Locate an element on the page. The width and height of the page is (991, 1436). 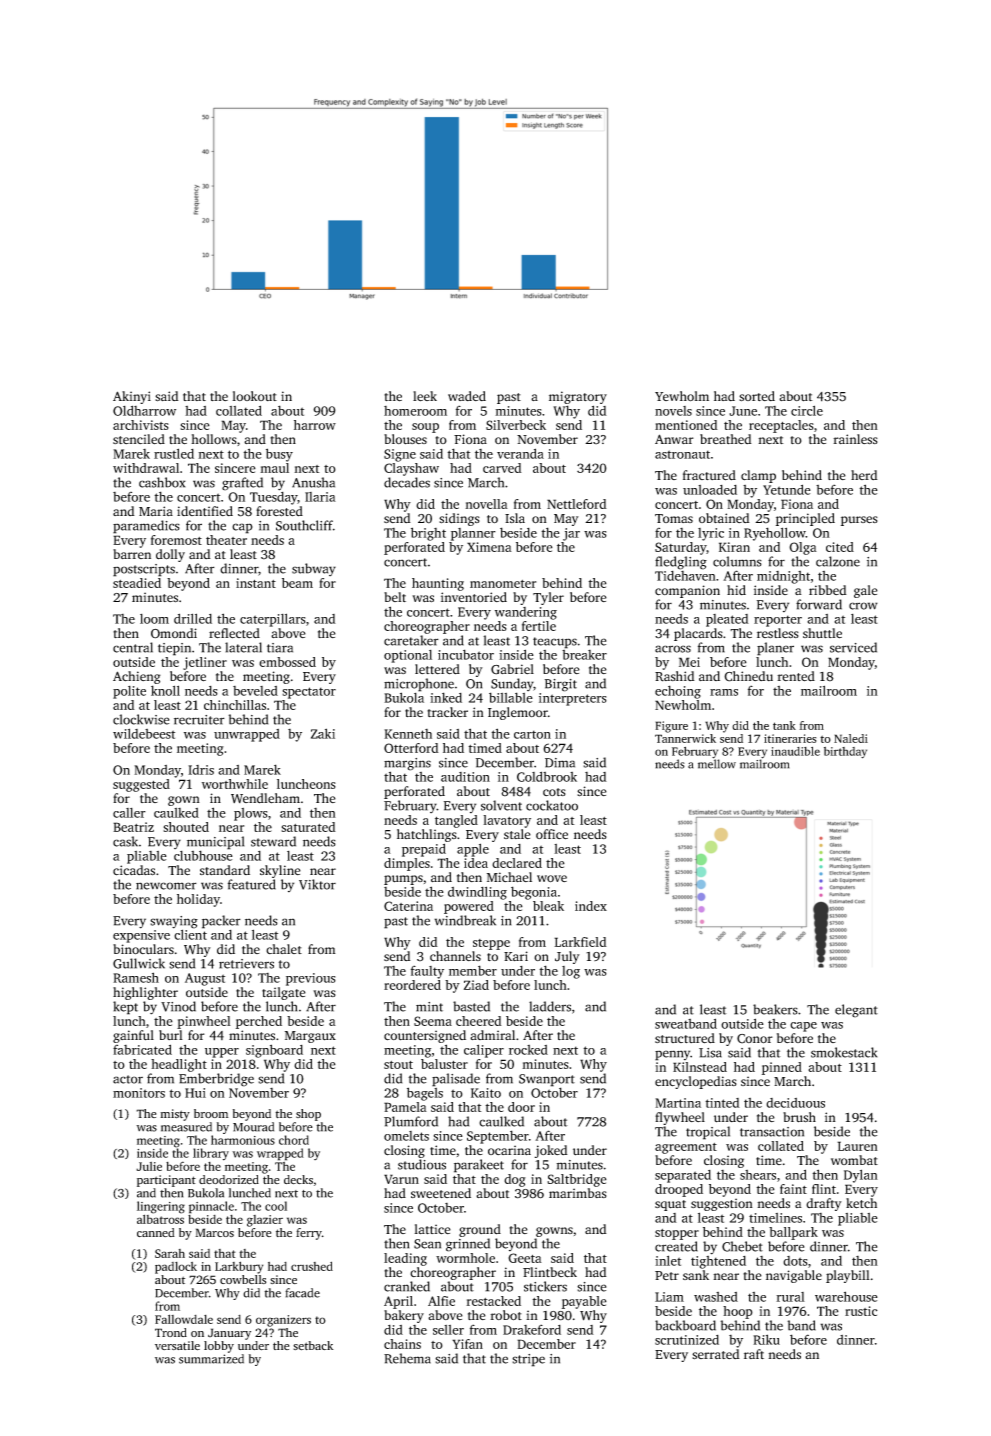
ladders is located at coordinates (550, 1006).
